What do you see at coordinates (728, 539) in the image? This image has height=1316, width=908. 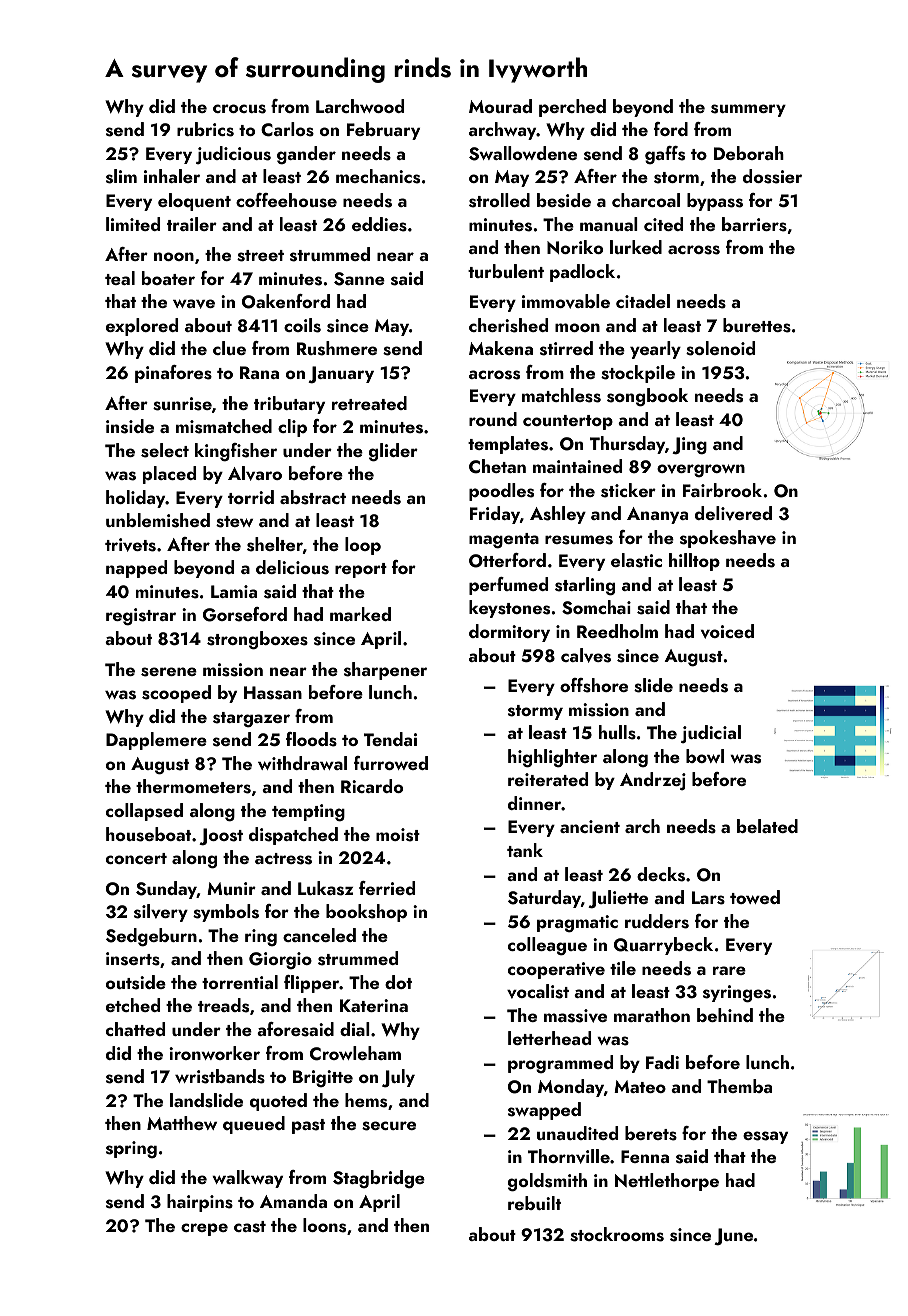 I see `spokeshave` at bounding box center [728, 539].
